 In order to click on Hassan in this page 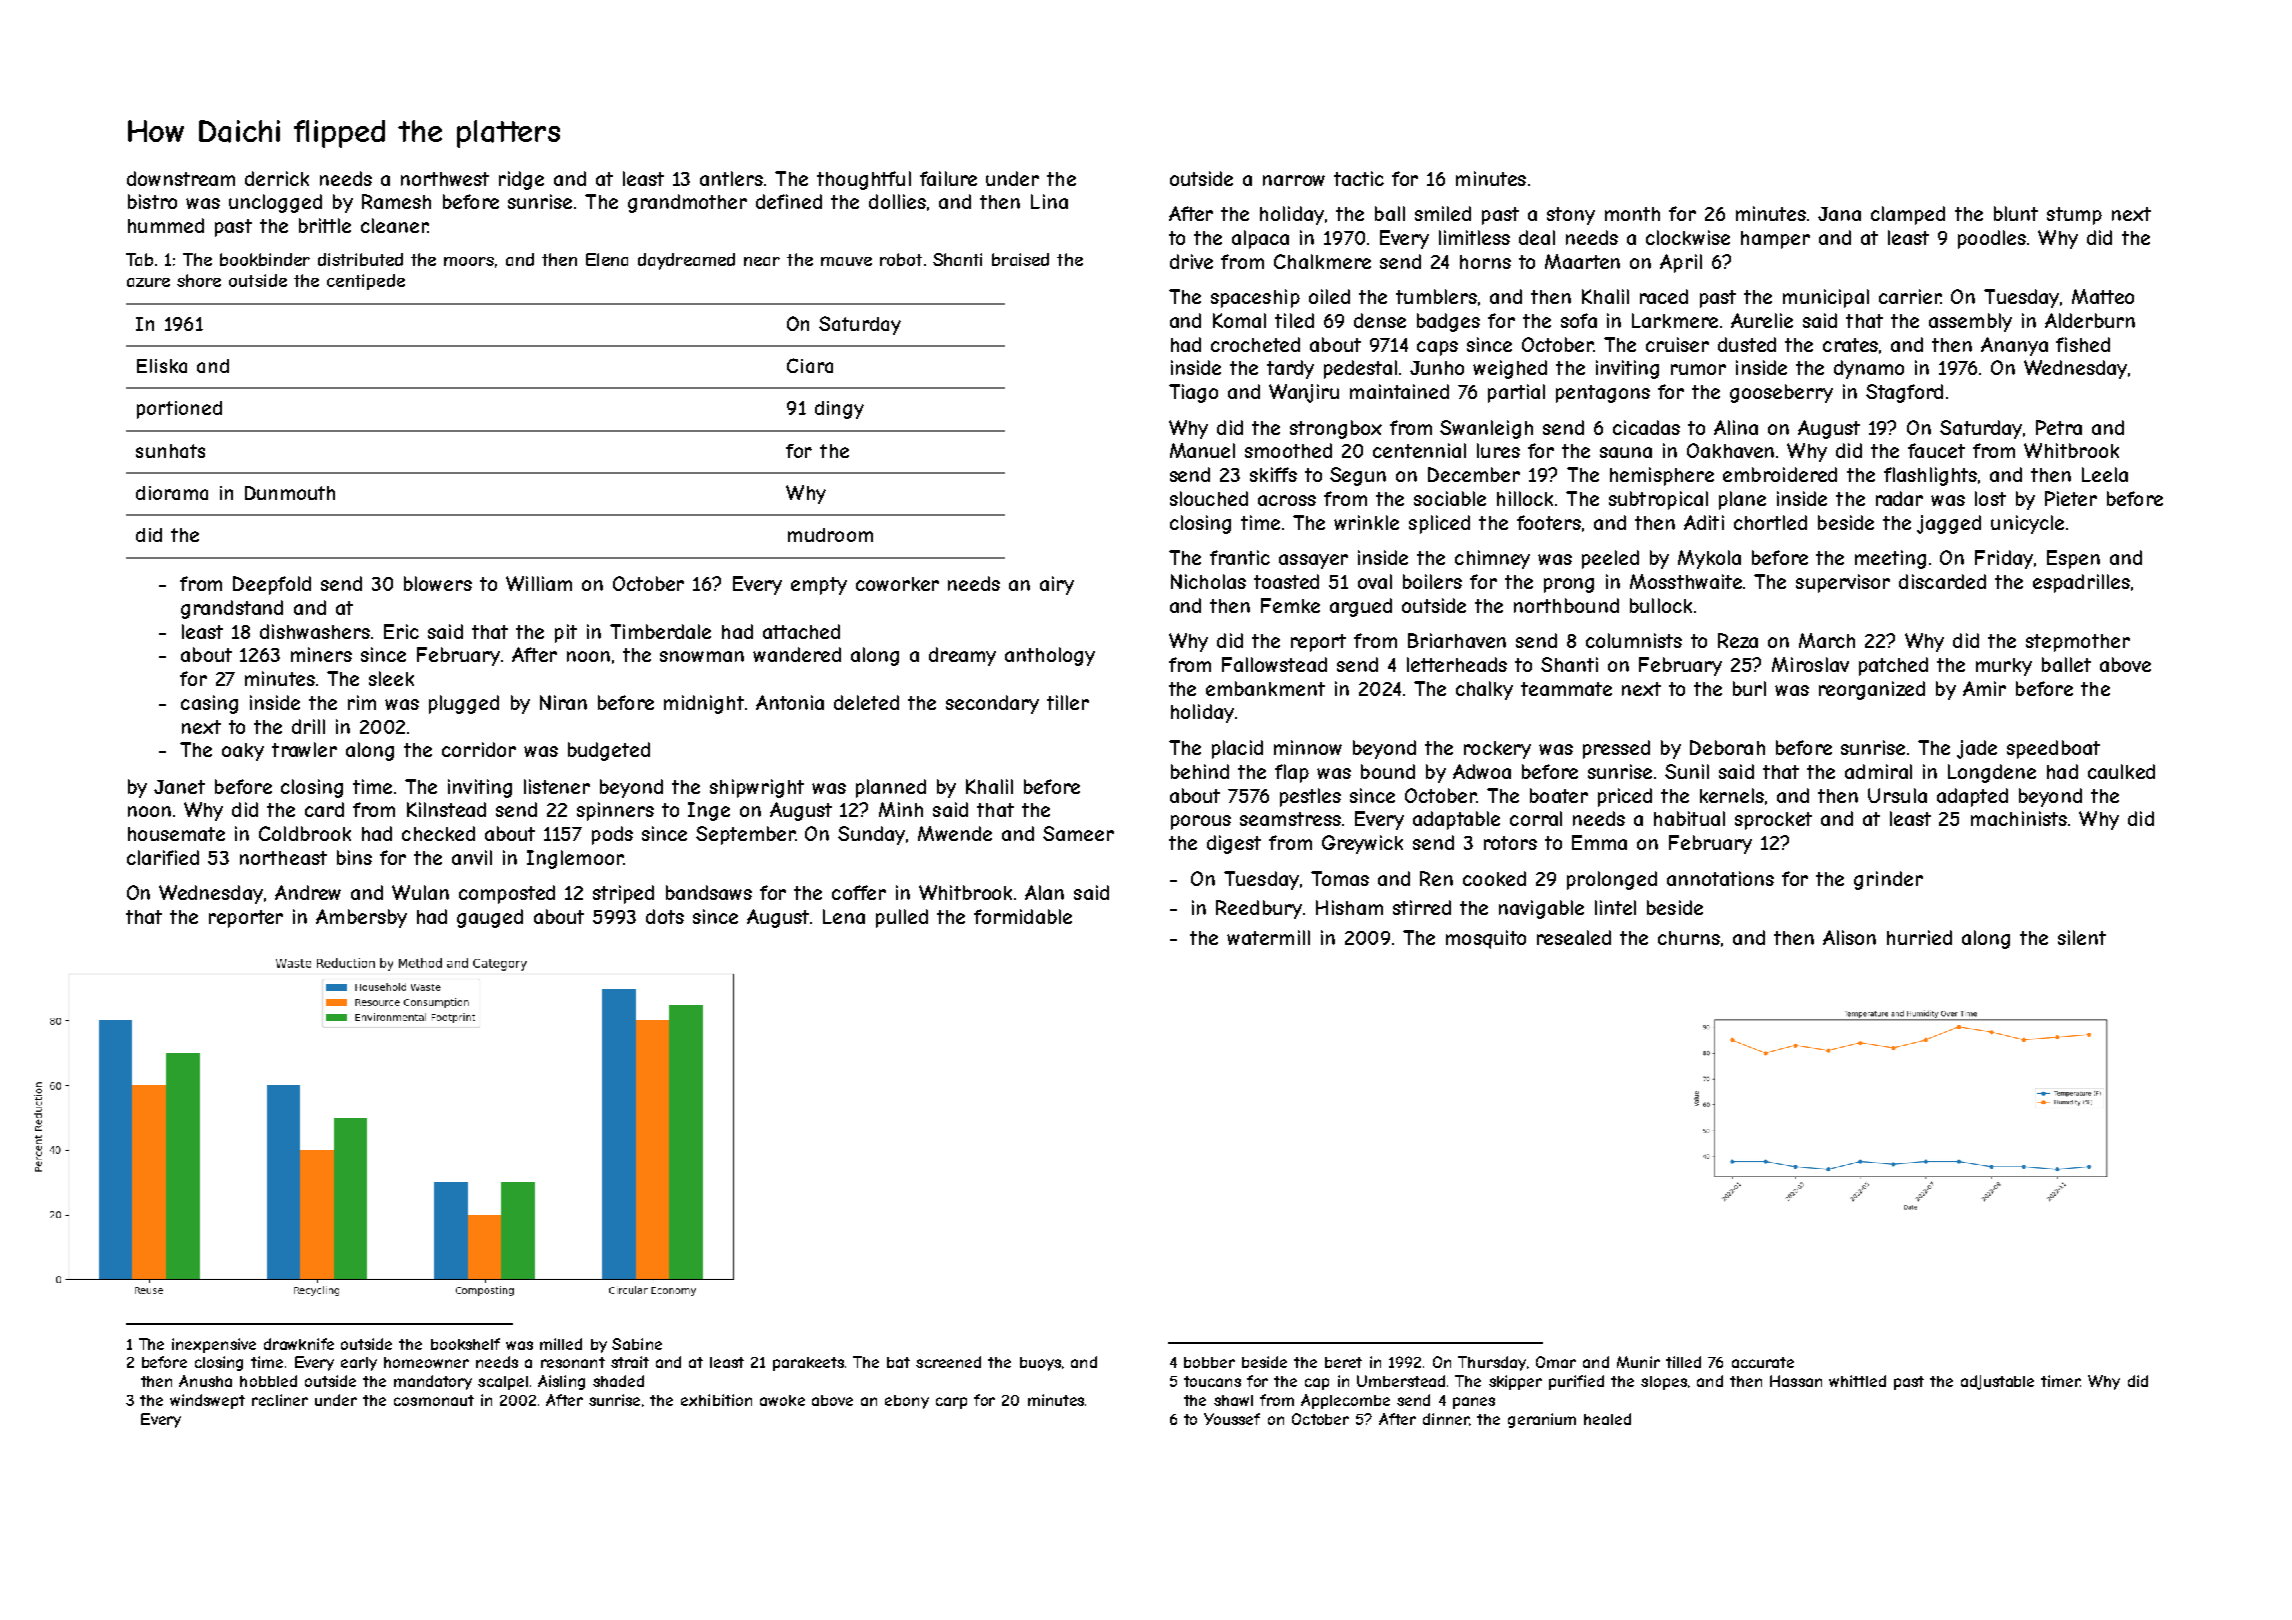, I will do `click(1796, 1381)`.
